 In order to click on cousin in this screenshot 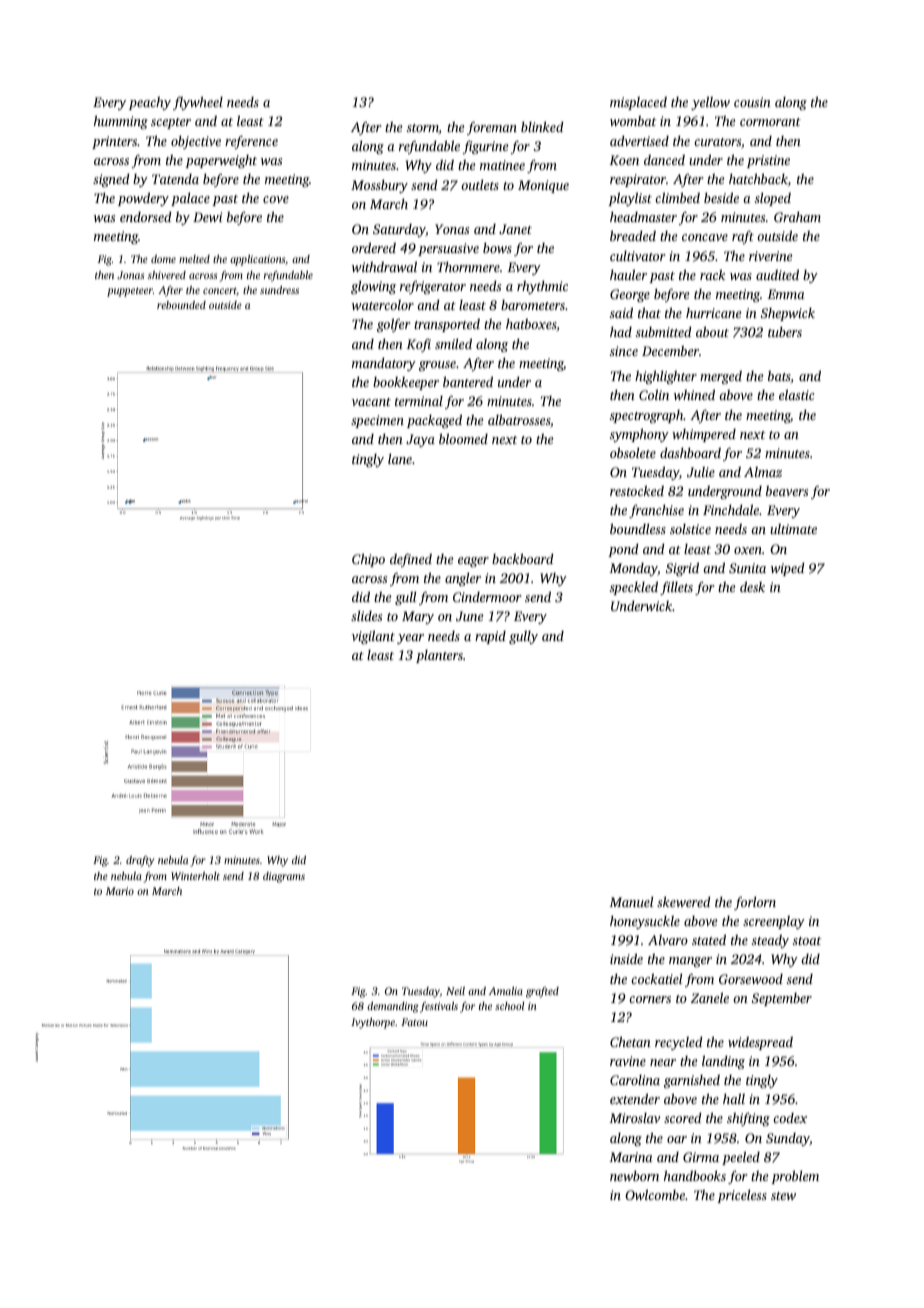, I will do `click(752, 102)`.
